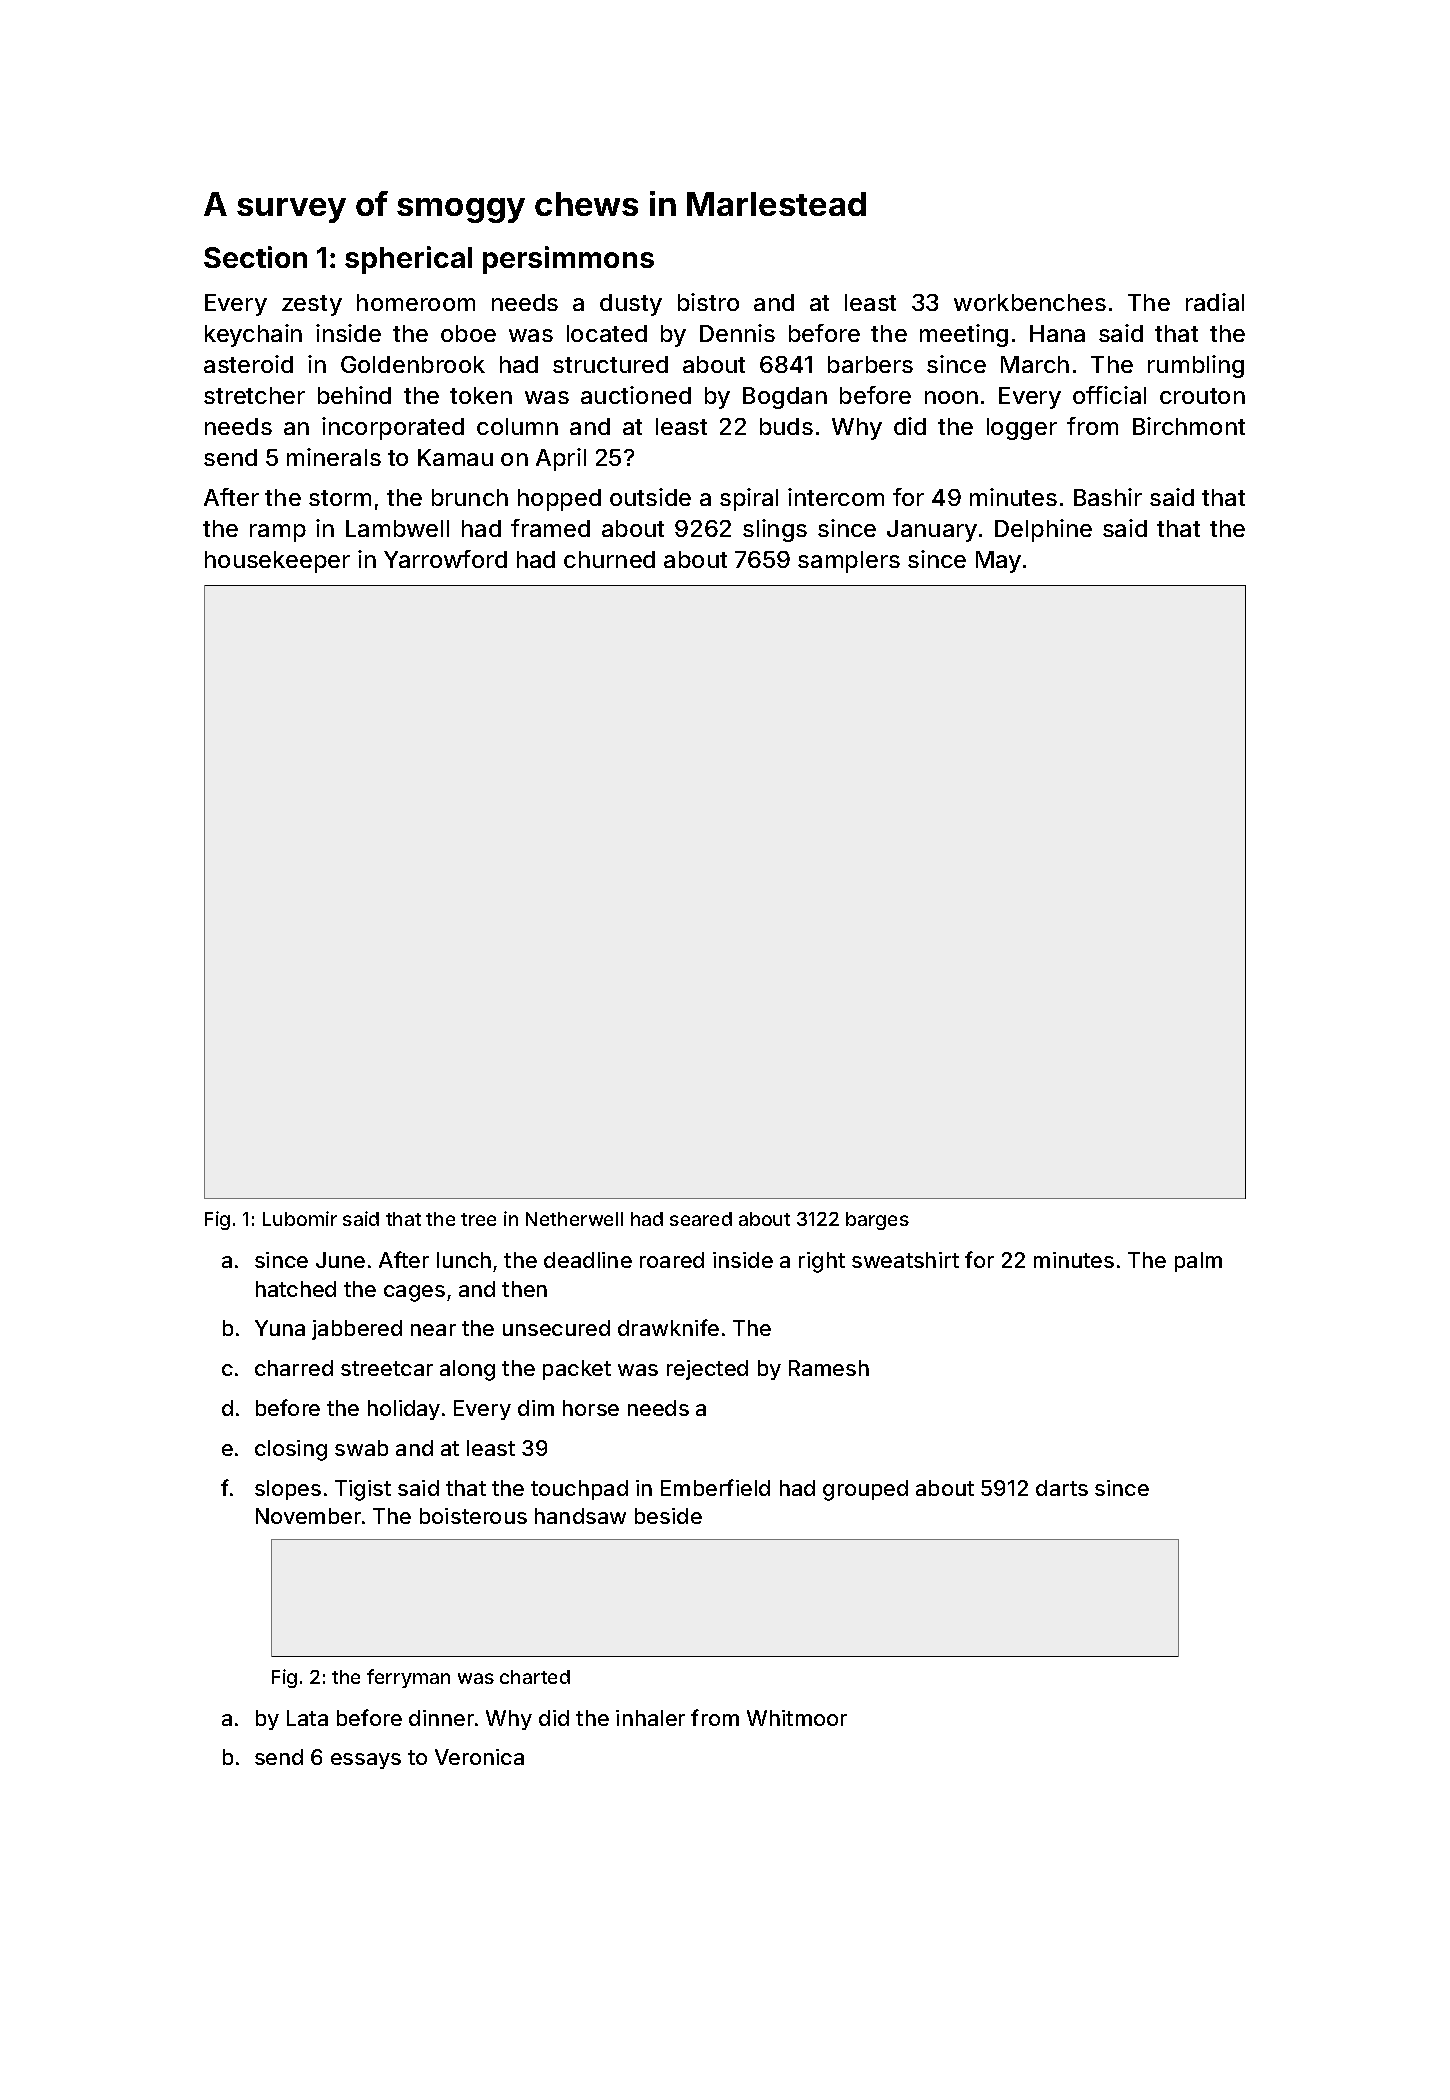 The height and width of the screenshot is (2100, 1450). I want to click on Veronica, so click(479, 1757).
